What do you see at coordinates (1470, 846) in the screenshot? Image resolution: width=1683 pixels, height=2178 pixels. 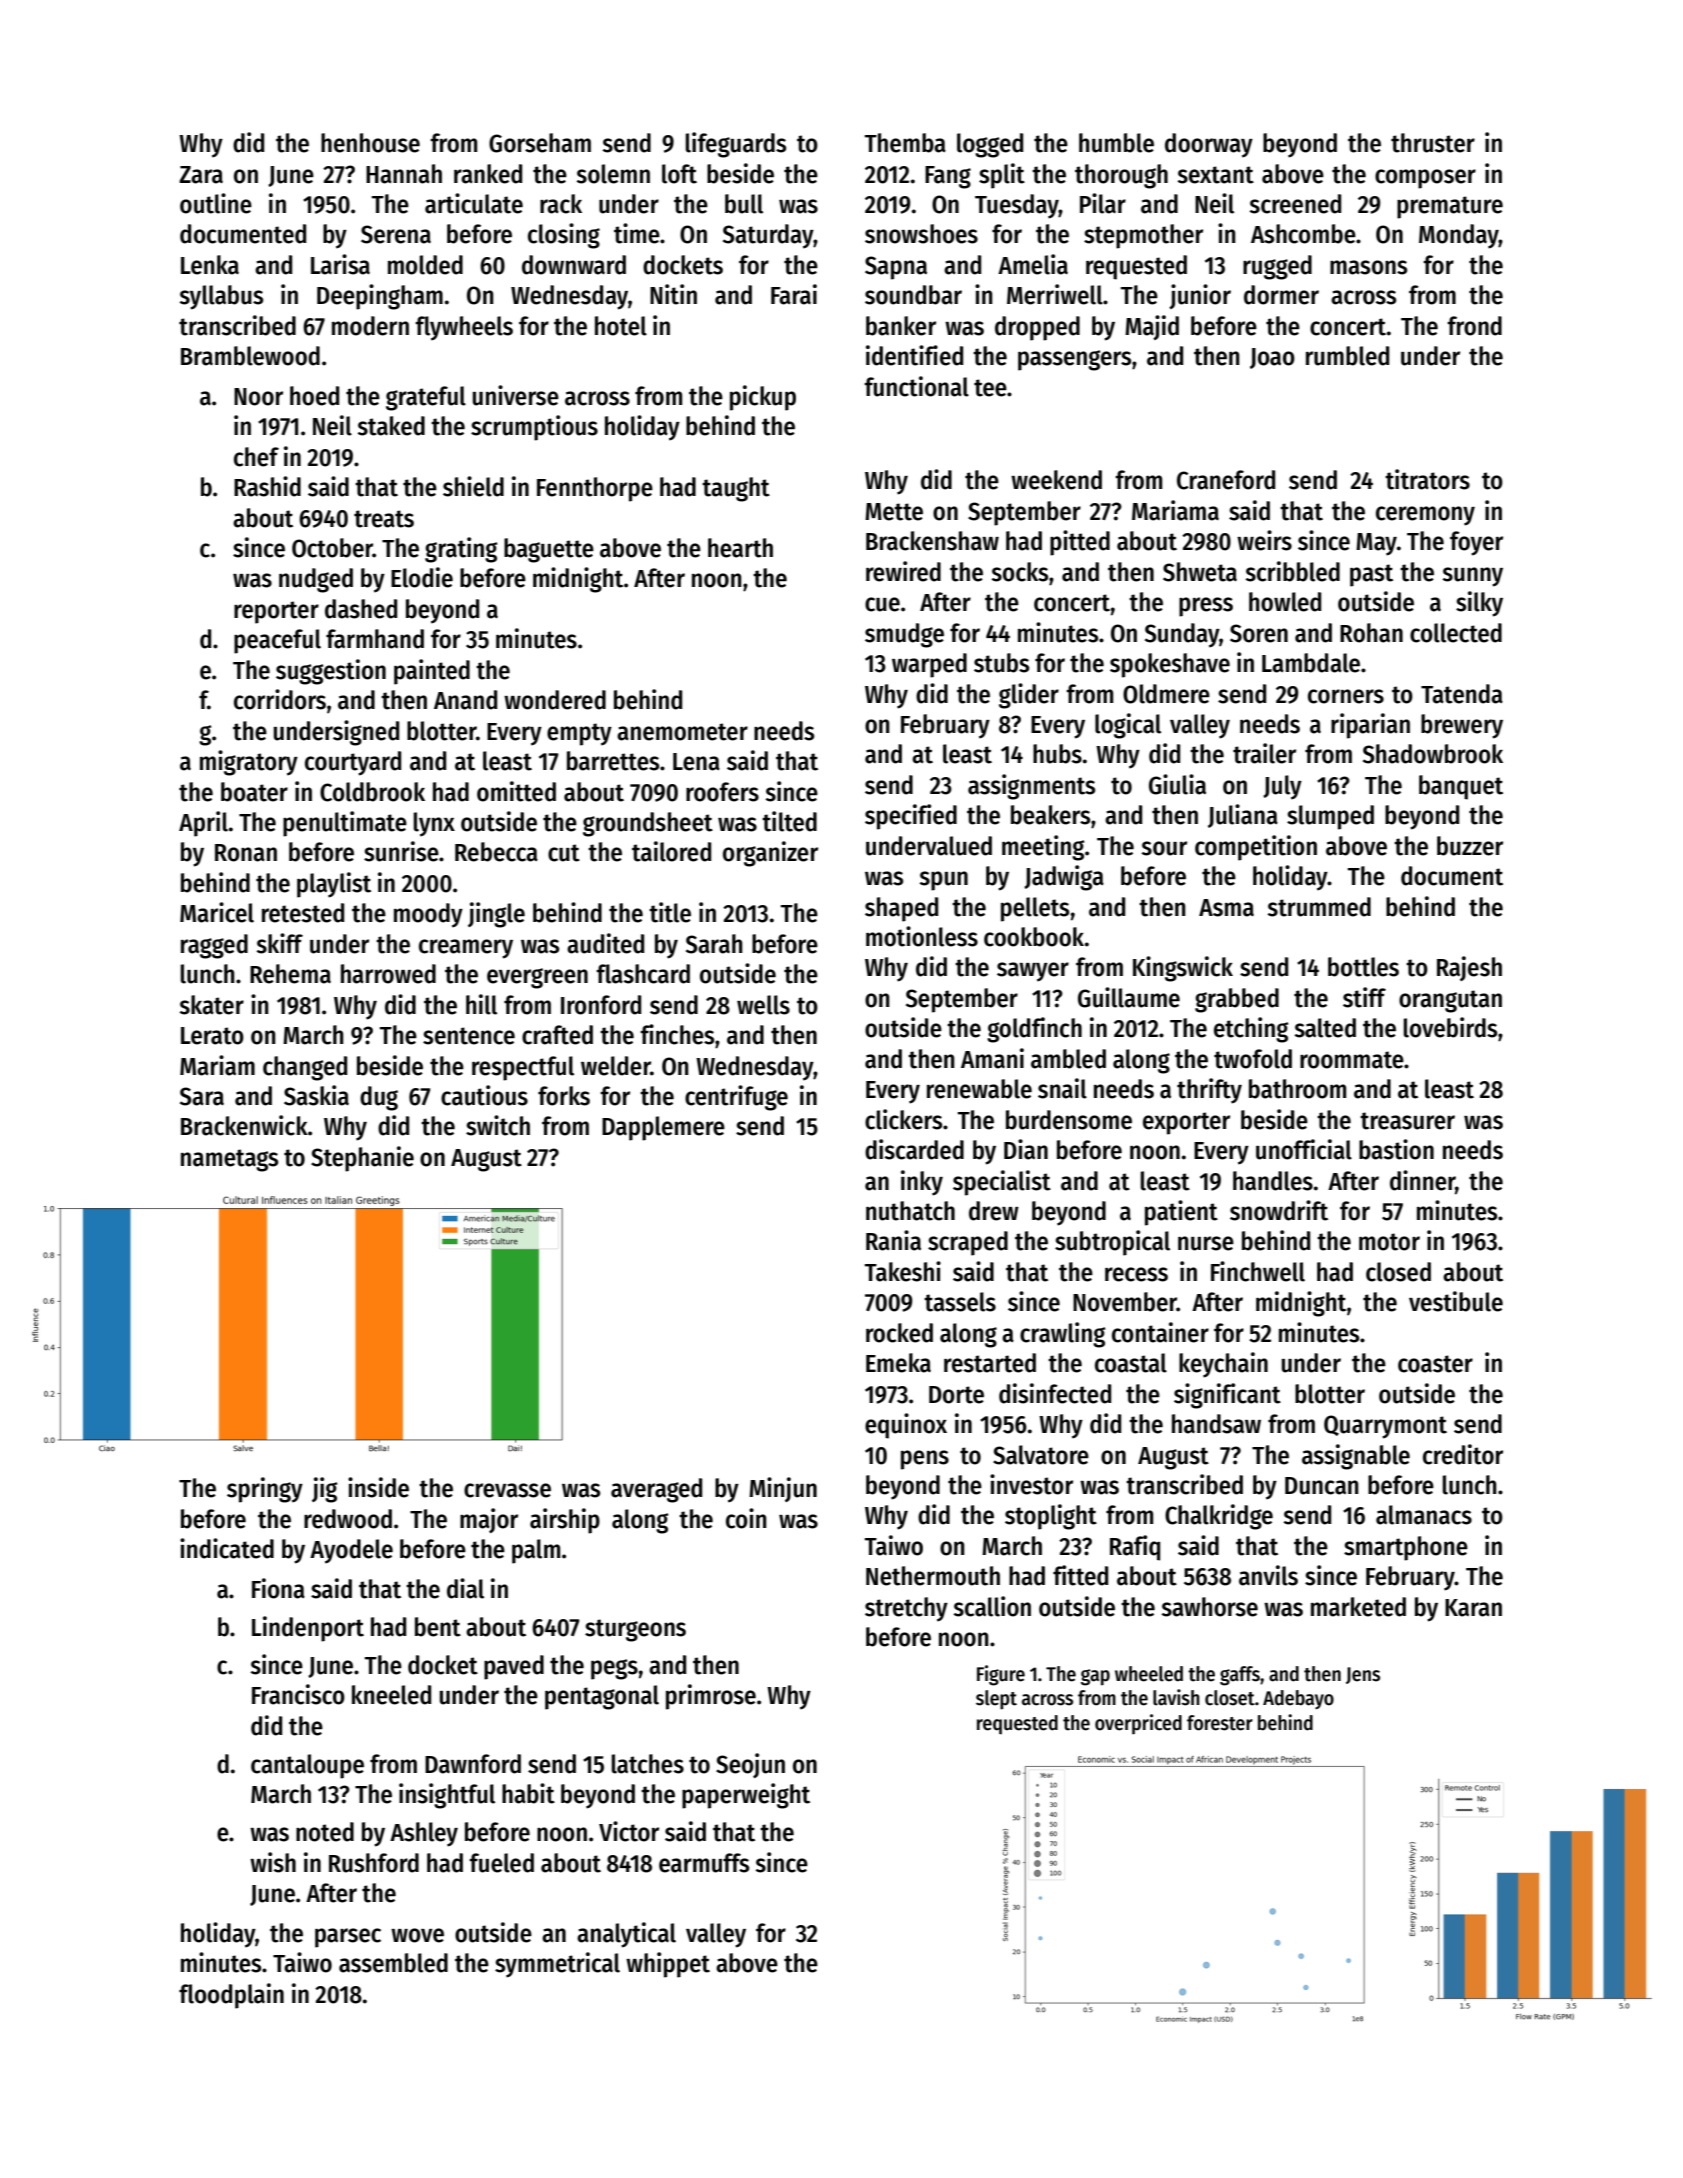 I see `buzzer` at bounding box center [1470, 846].
